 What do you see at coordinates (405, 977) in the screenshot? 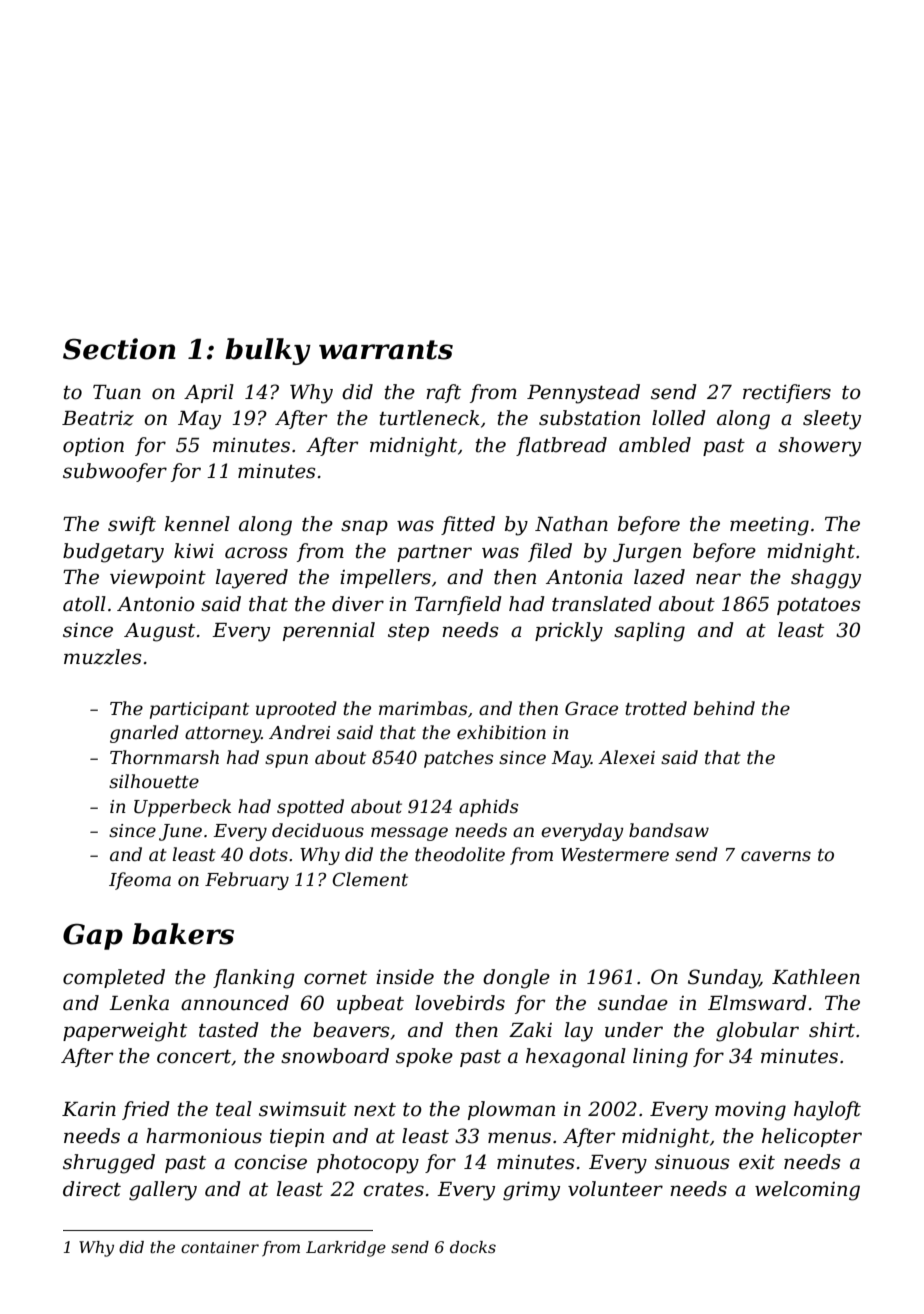
I see `inside` at bounding box center [405, 977].
